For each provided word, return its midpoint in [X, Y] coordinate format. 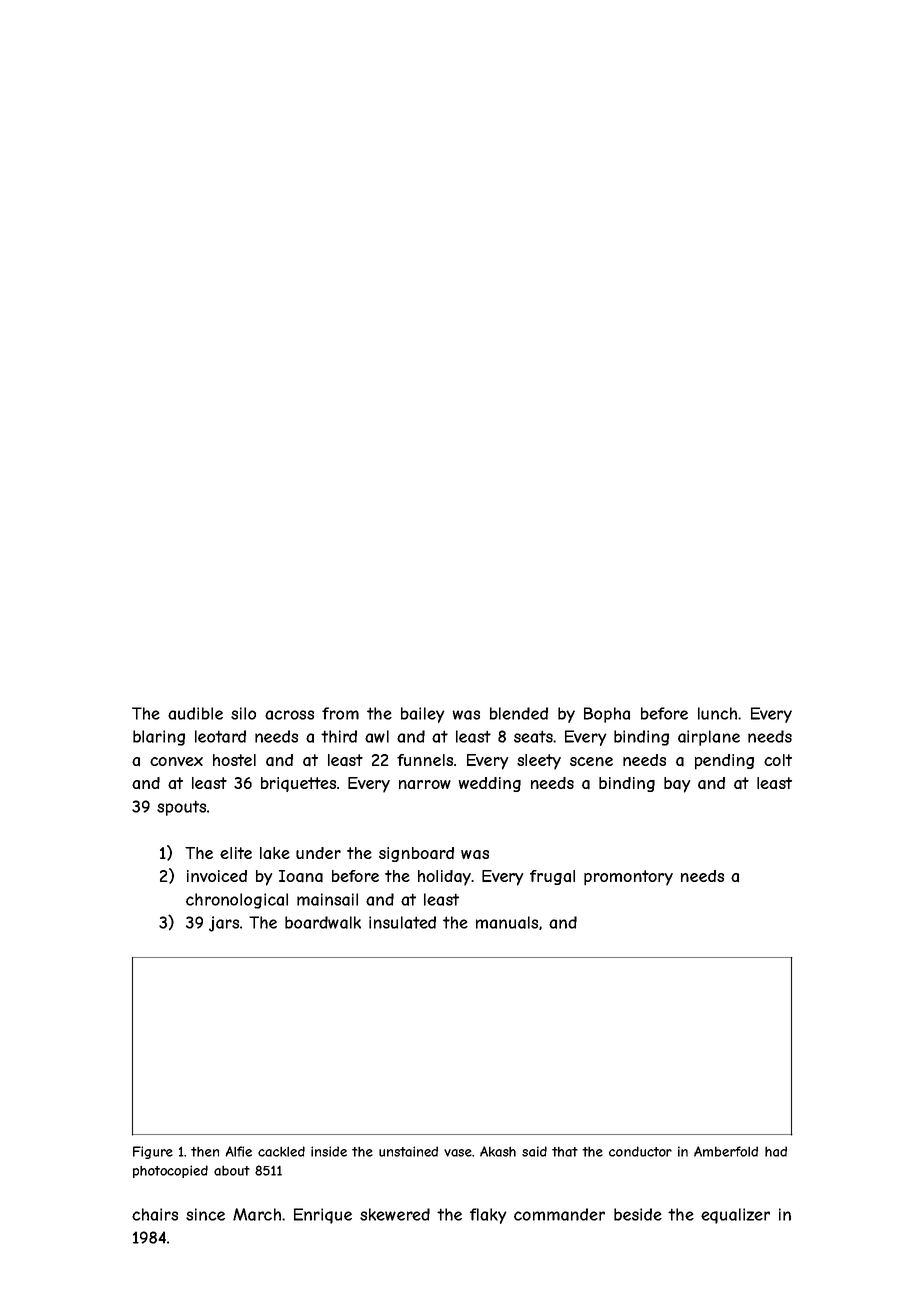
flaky [488, 1216]
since [205, 1214]
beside [638, 1214]
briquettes [298, 784]
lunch [717, 713]
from [340, 713]
